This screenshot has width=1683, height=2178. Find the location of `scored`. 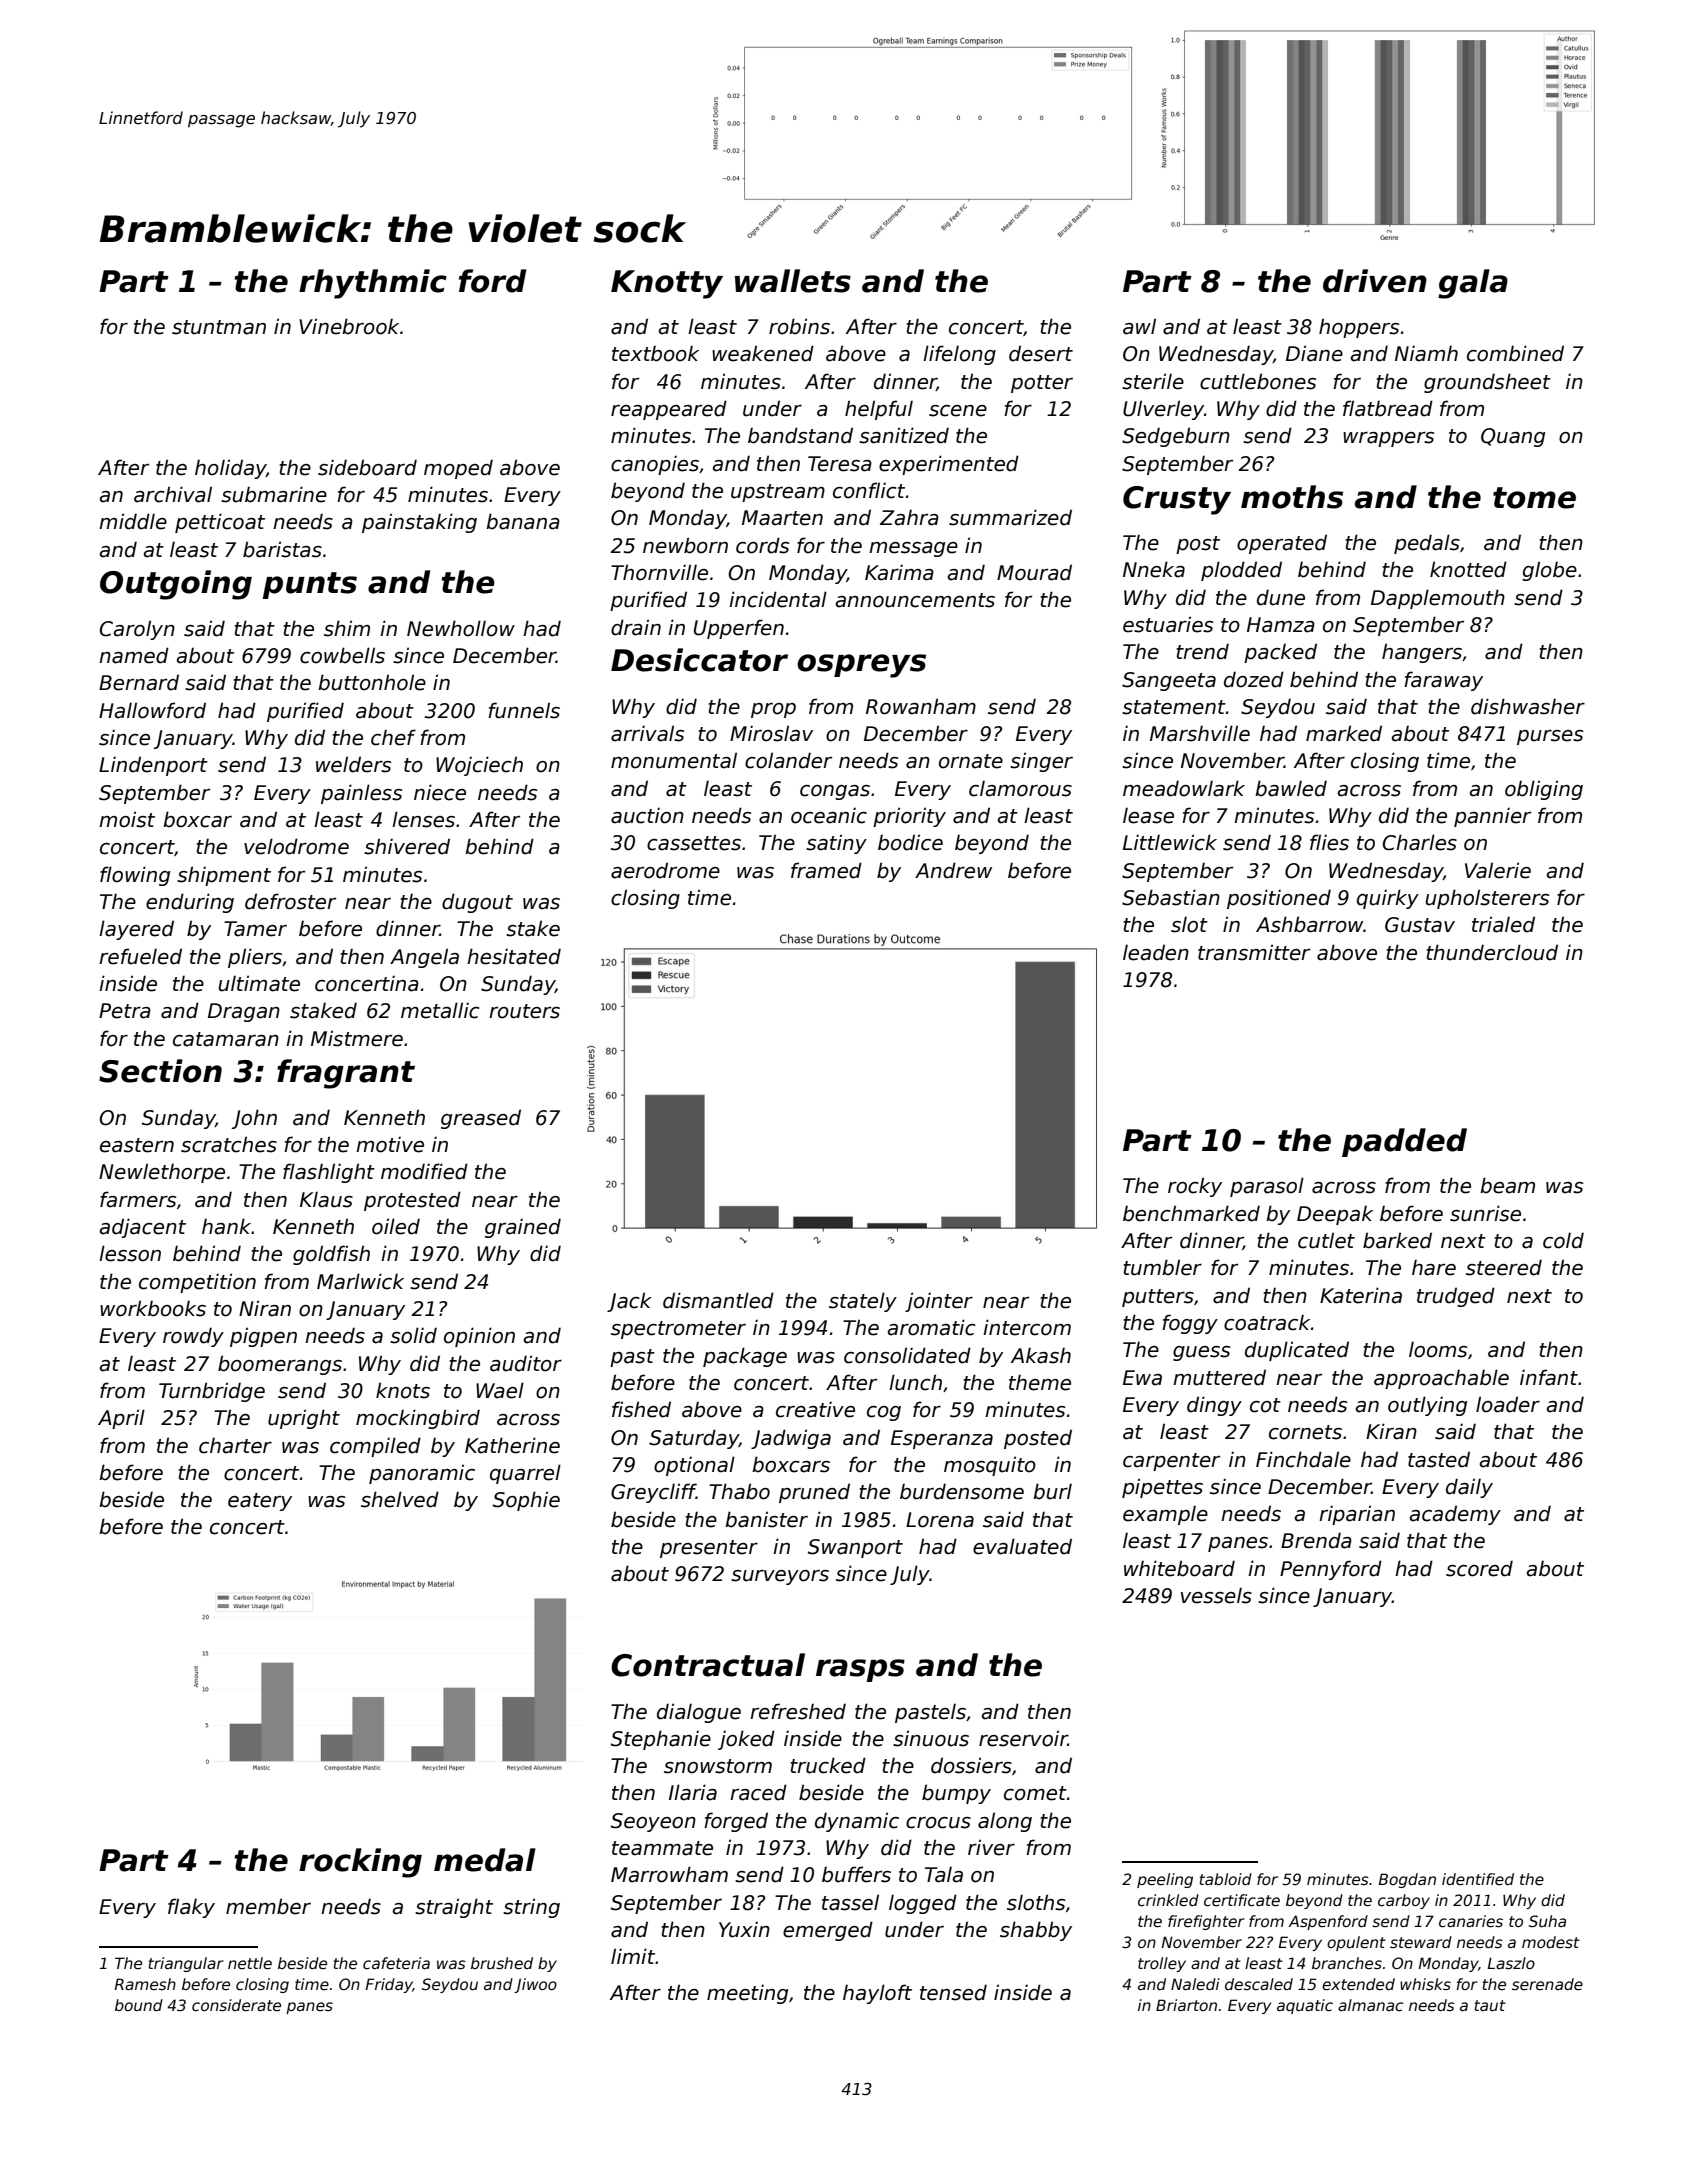

scored is located at coordinates (1479, 1568).
